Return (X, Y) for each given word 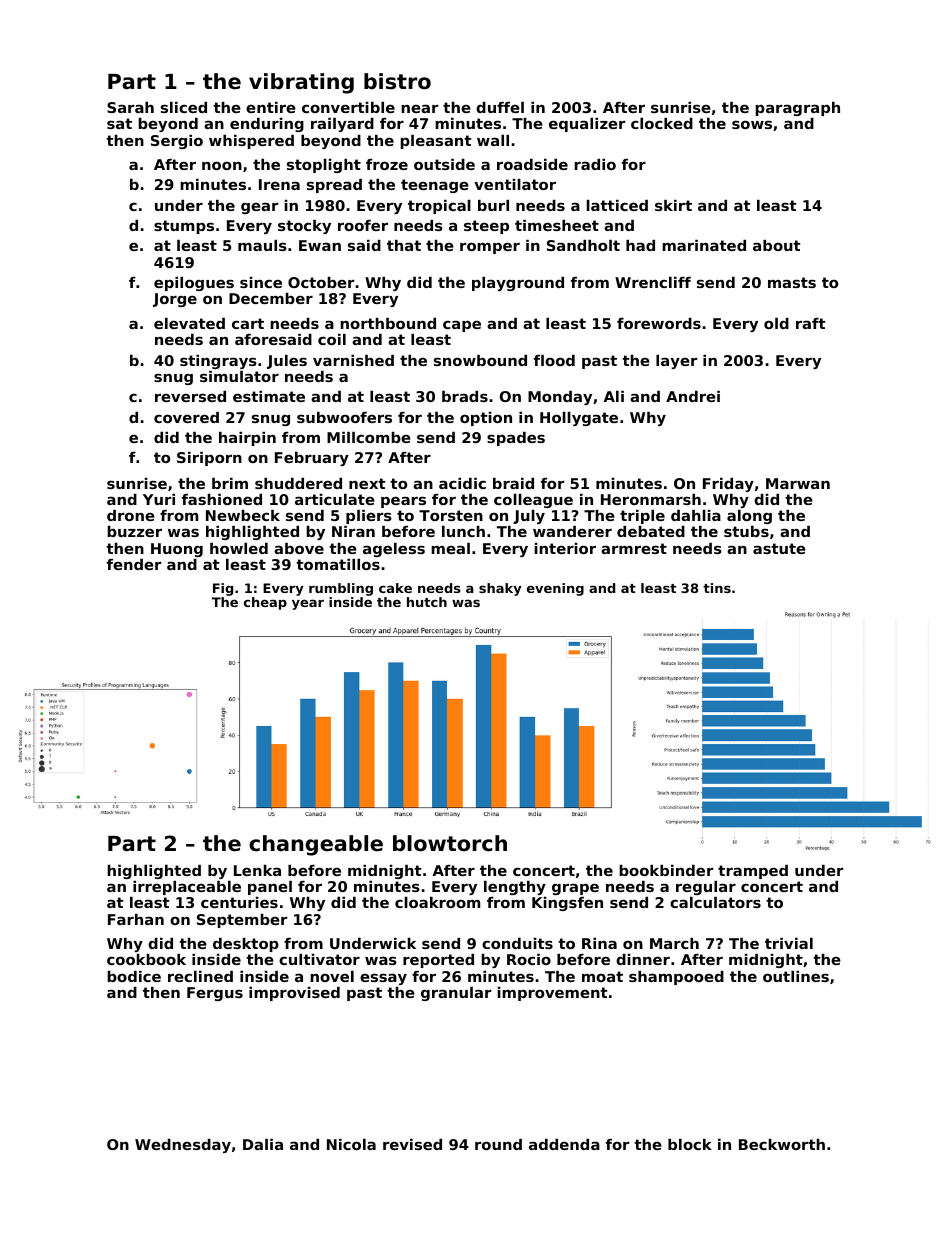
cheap (265, 603)
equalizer (587, 125)
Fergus (215, 994)
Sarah (130, 107)
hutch (427, 602)
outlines (796, 976)
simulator (239, 376)
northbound (388, 323)
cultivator (319, 959)
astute (779, 548)
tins (717, 588)
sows (752, 124)
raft (810, 323)
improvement (552, 994)
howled (239, 548)
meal (450, 548)
